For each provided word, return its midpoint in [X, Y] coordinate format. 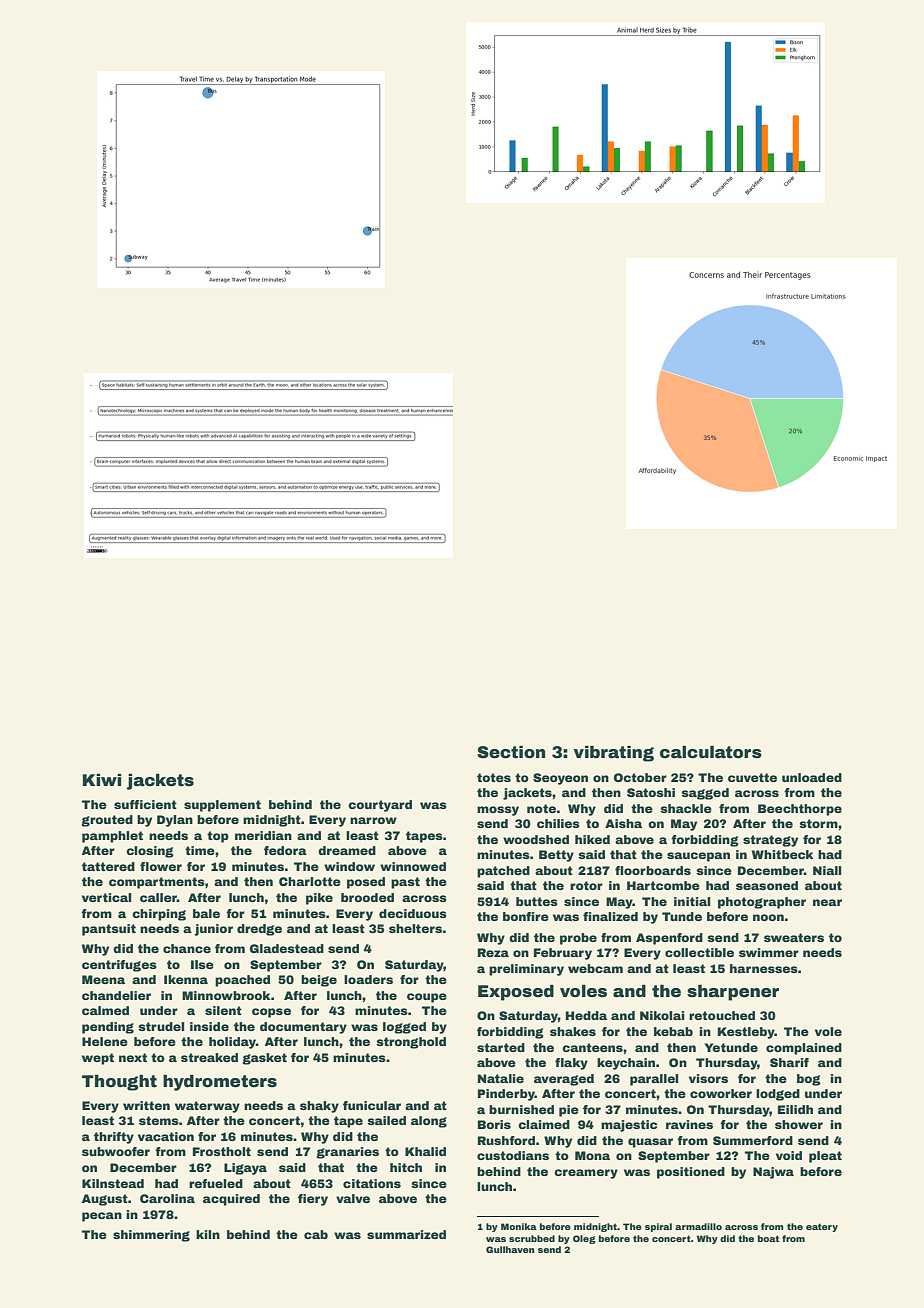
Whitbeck [782, 854]
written [146, 1105]
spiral [658, 1227]
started [501, 1047]
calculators [711, 752]
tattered [108, 866]
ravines [689, 1124]
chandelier [116, 995]
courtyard [380, 806]
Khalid [425, 1151]
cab [316, 1234]
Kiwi [102, 780]
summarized [406, 1234]
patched [503, 872]
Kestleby [746, 1033]
